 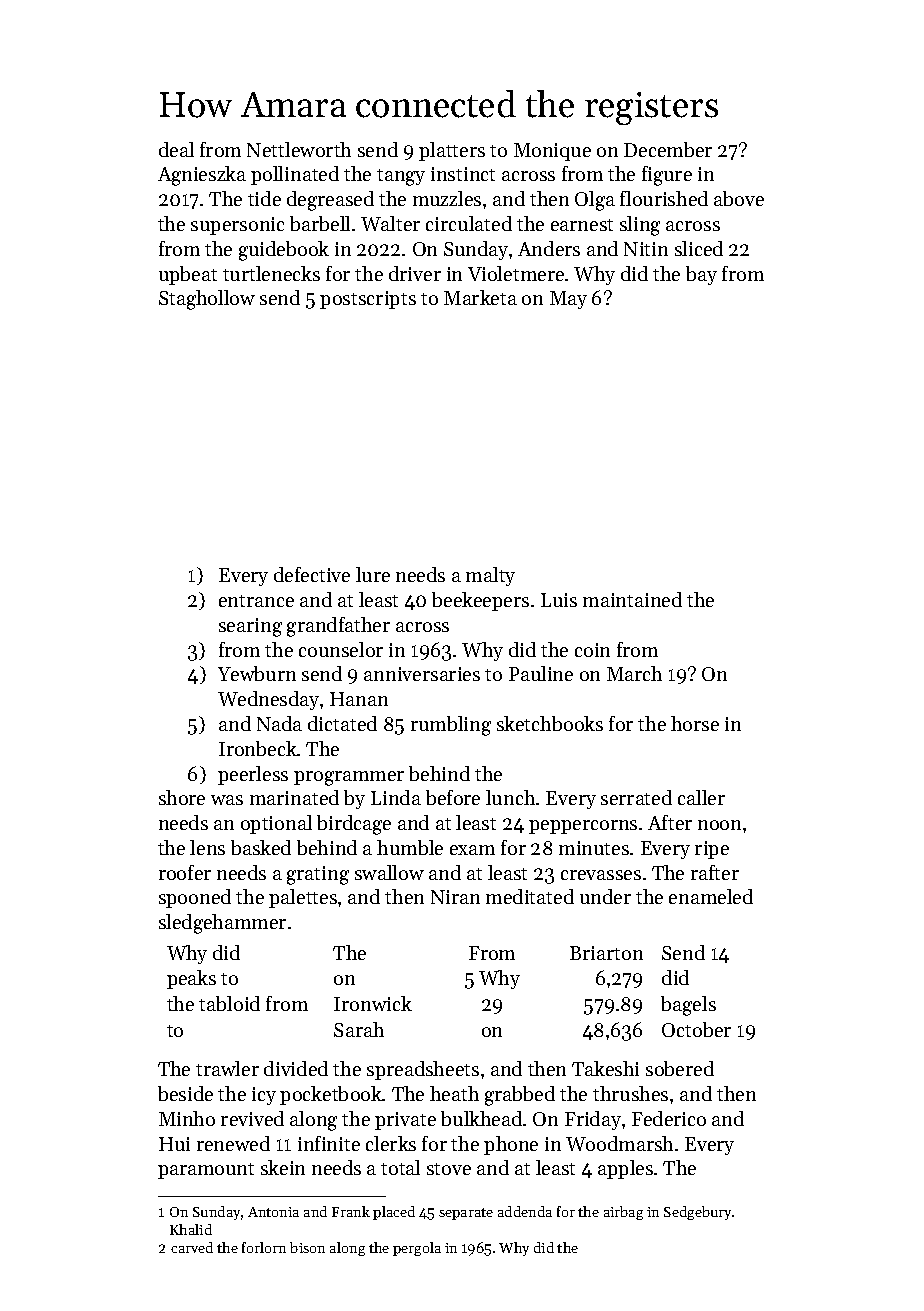 I want to click on searing, so click(x=250, y=627).
